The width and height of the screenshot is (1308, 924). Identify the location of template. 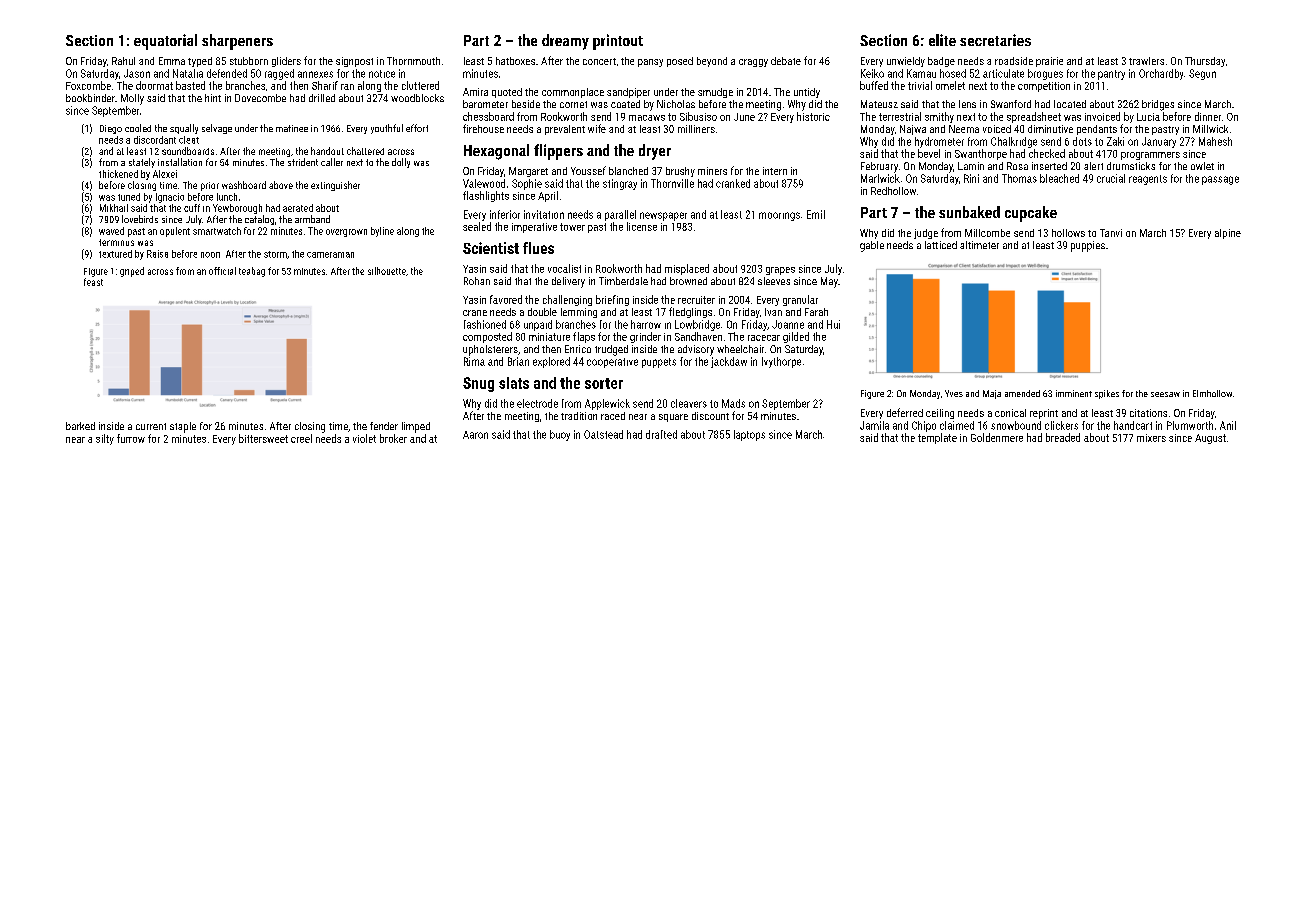
(937, 438).
